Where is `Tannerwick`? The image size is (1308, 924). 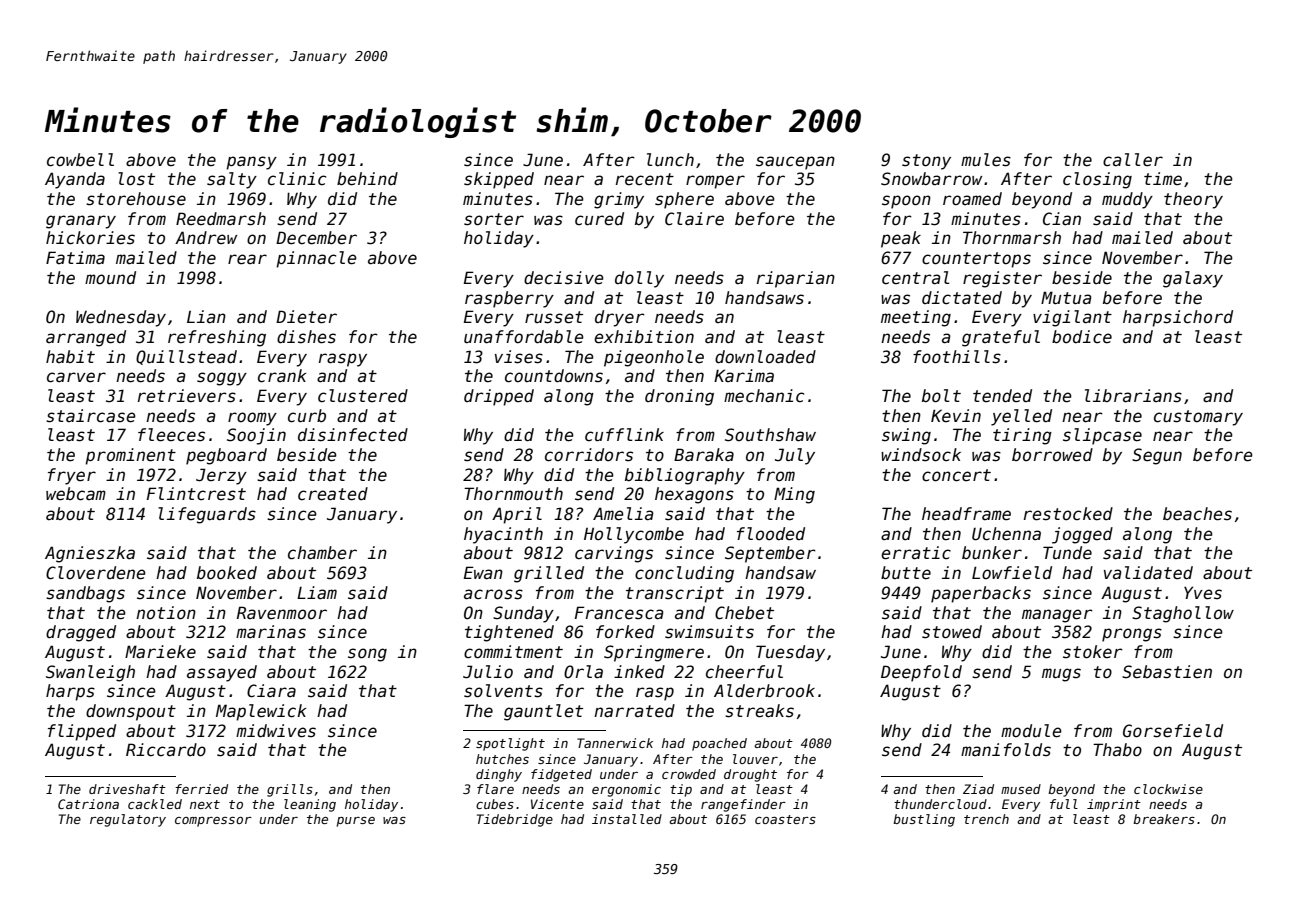 Tannerwick is located at coordinates (615, 743).
